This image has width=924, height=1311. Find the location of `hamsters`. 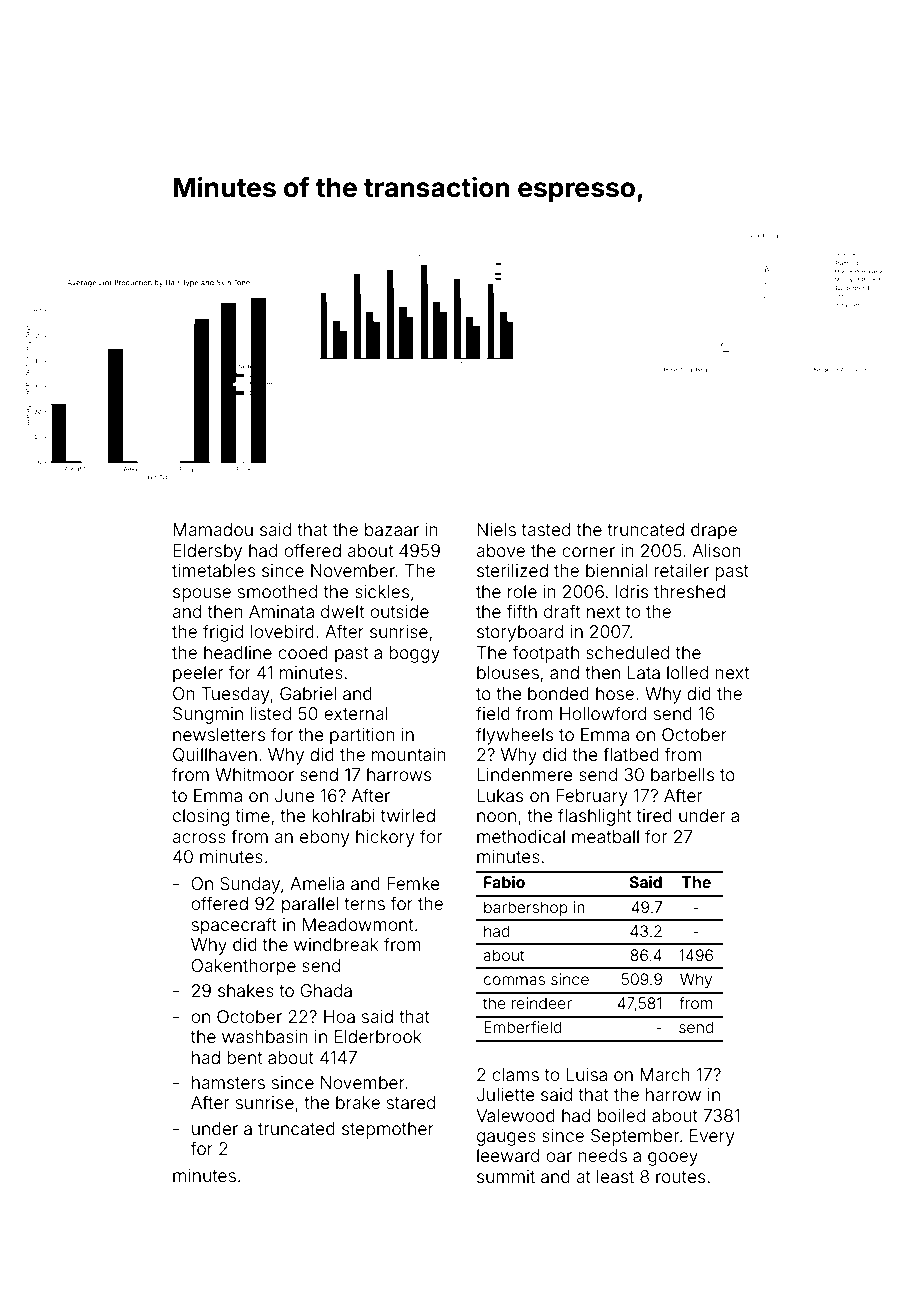

hamsters is located at coordinates (228, 1082).
